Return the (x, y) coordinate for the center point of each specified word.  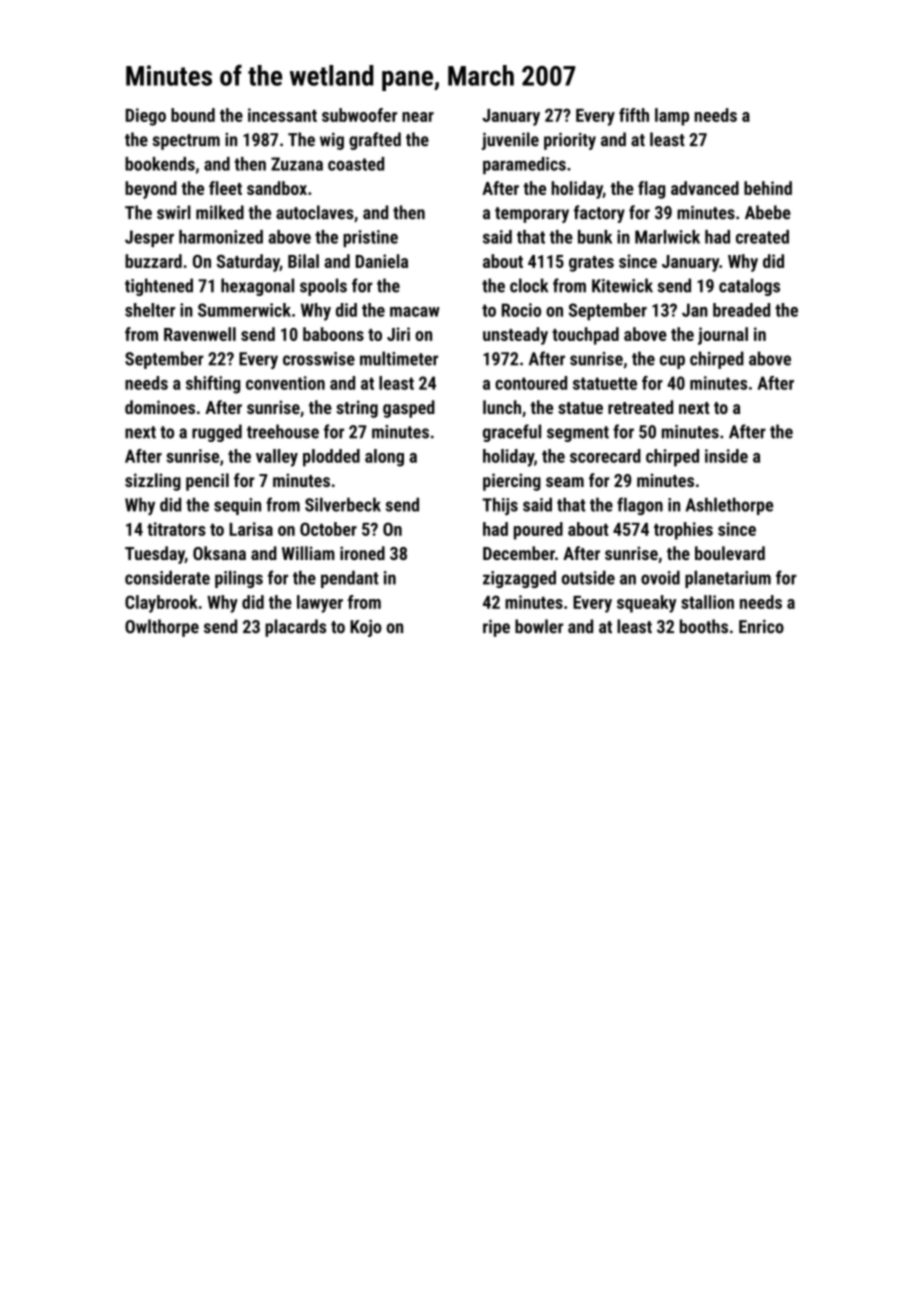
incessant (282, 115)
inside (726, 456)
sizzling (153, 482)
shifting (213, 385)
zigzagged (519, 579)
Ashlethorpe (729, 506)
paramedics (524, 165)
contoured (531, 383)
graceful (512, 433)
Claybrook (161, 604)
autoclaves (315, 212)
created (762, 237)
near (418, 117)
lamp (672, 117)
